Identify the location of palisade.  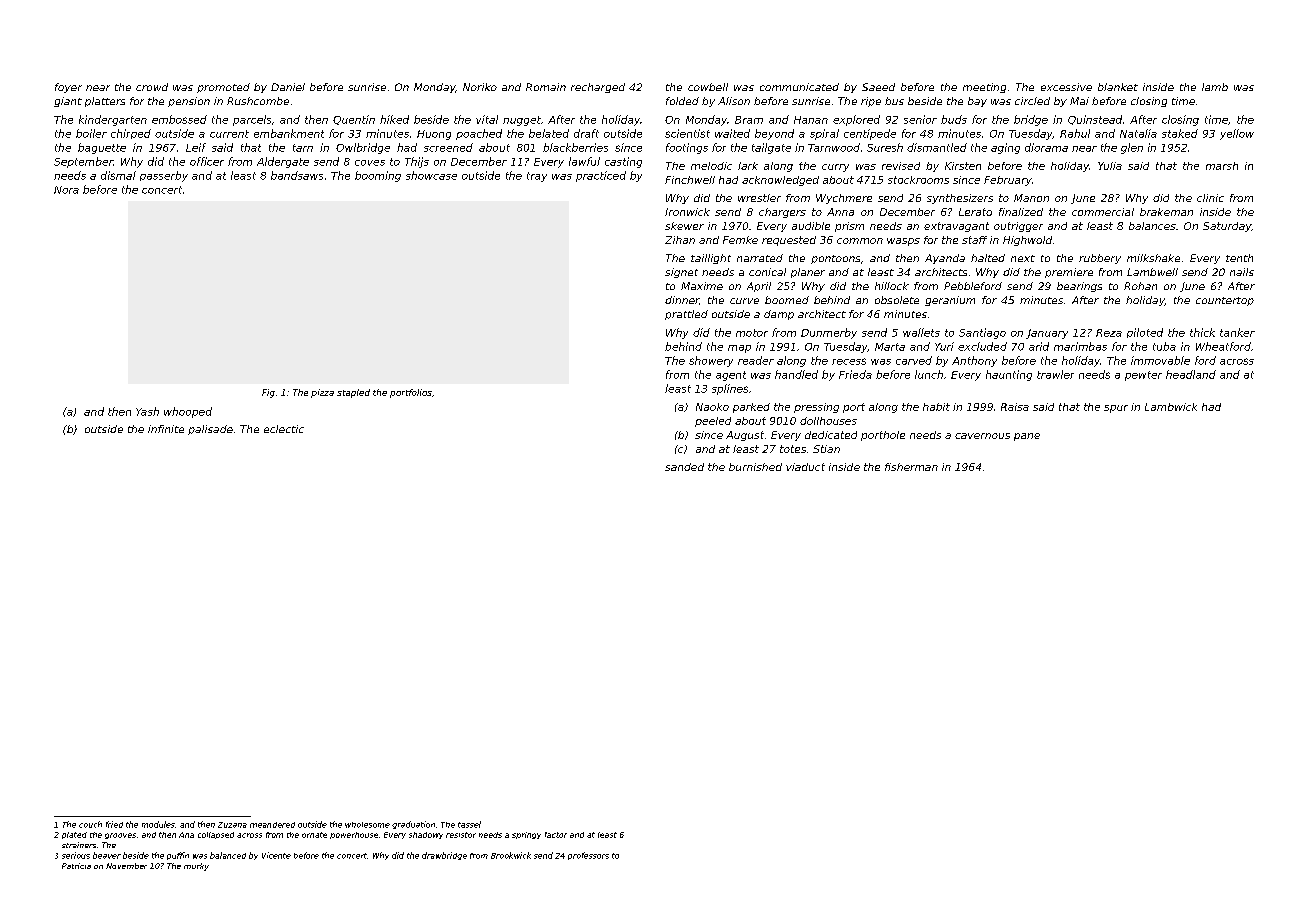
(210, 430).
